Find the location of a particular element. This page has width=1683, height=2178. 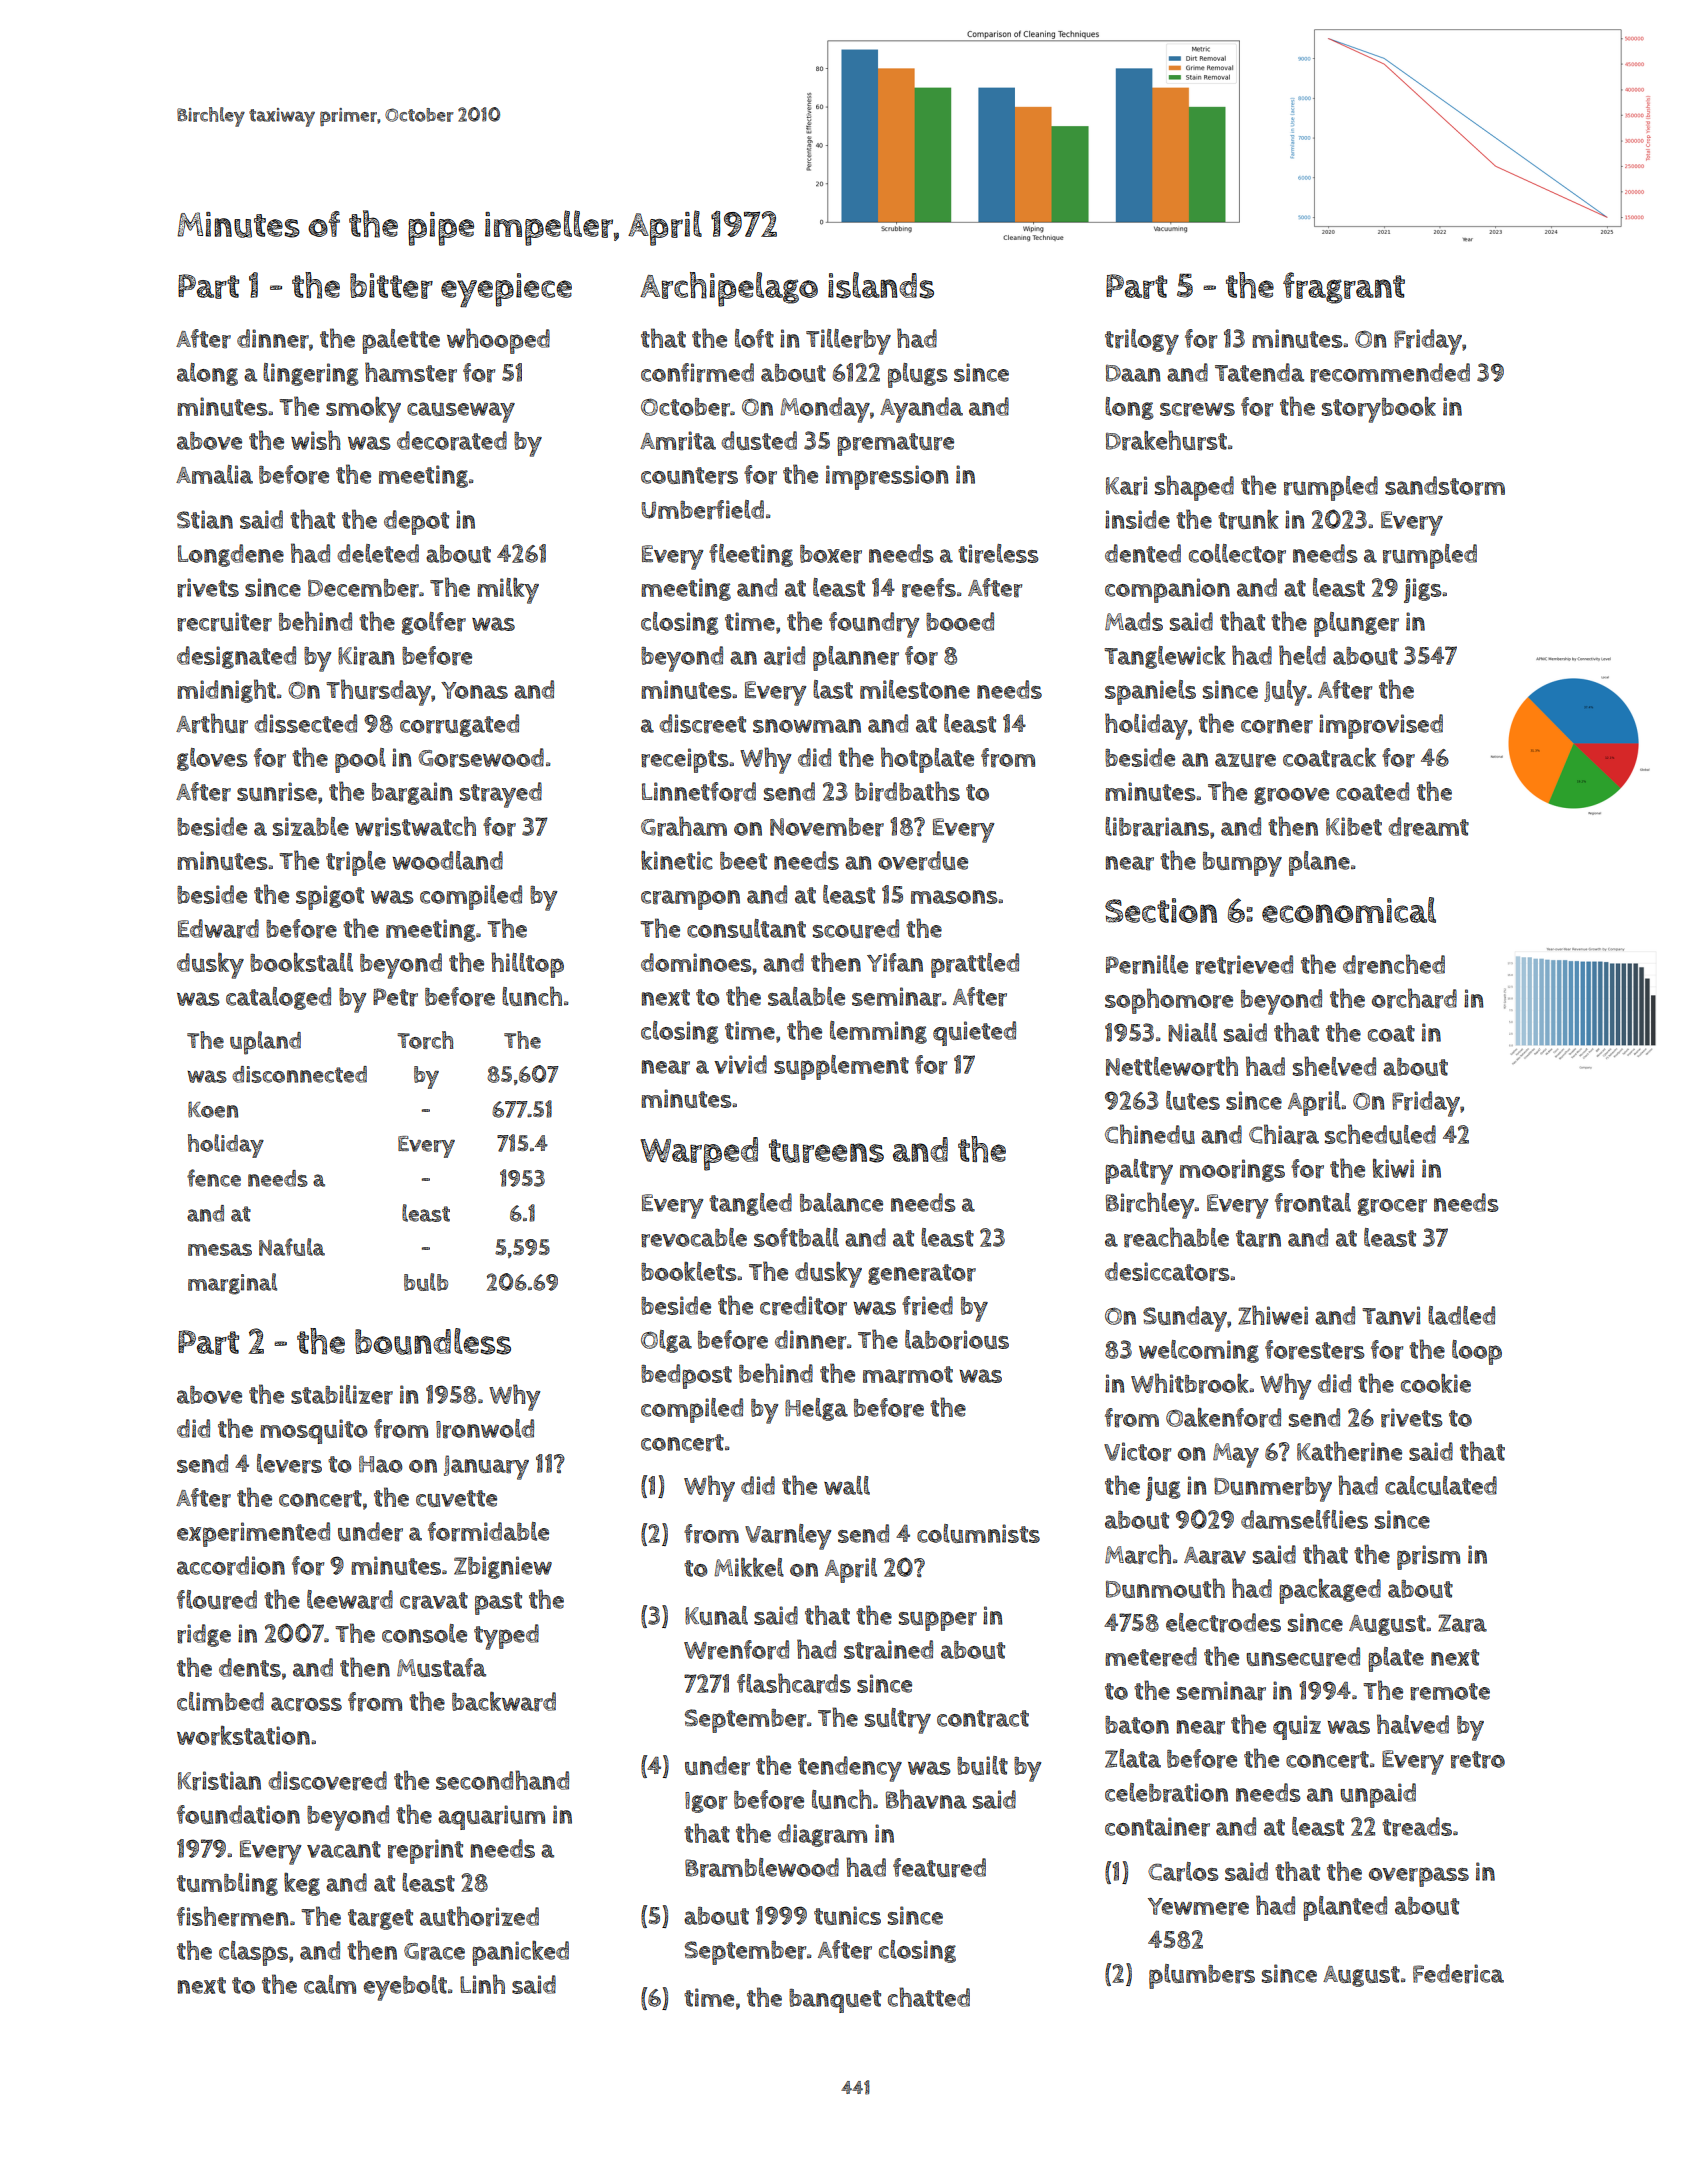

woodland is located at coordinates (447, 860).
